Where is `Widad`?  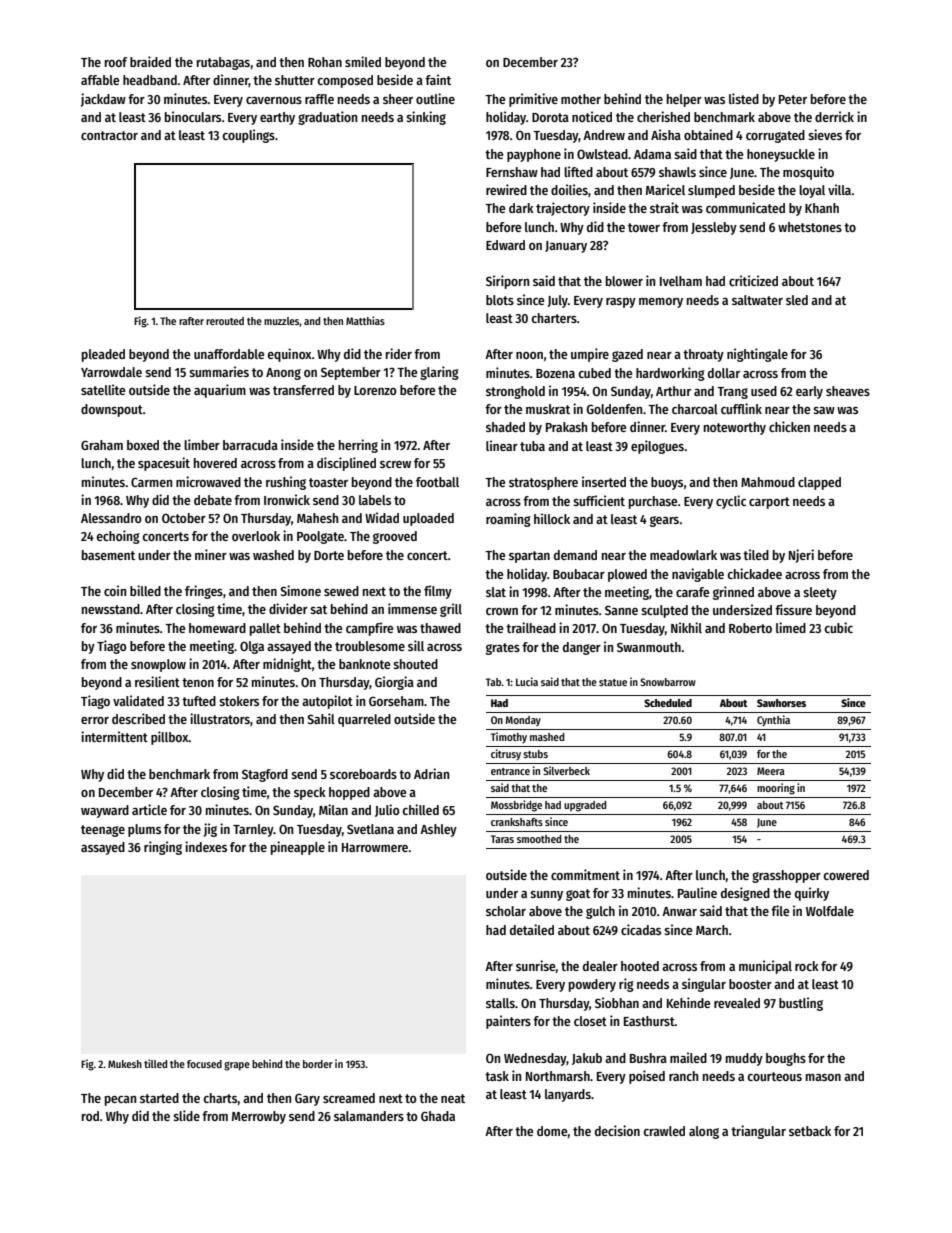 Widad is located at coordinates (382, 517).
